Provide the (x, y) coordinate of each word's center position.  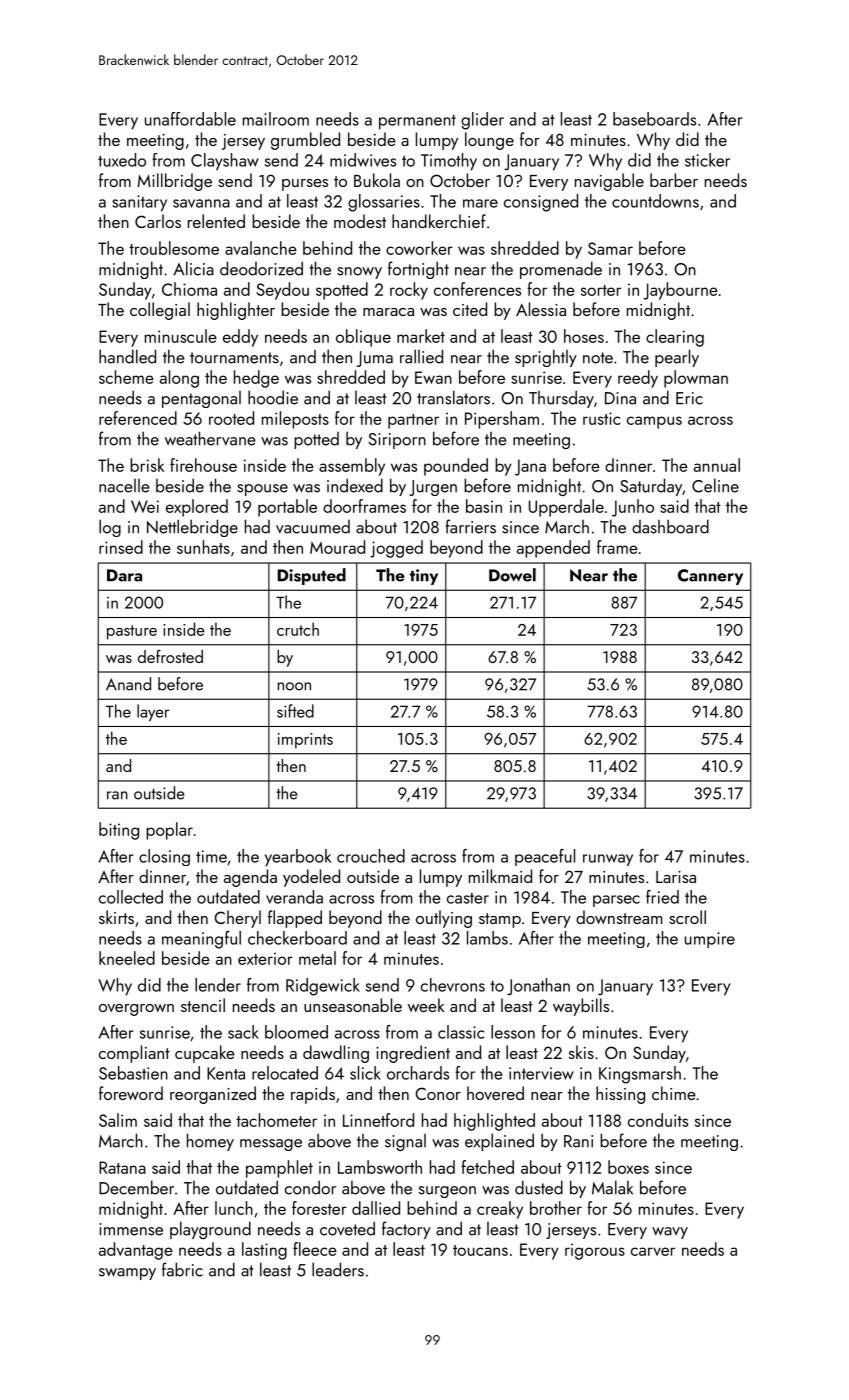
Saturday (651, 487)
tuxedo (122, 160)
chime (674, 1093)
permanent (417, 122)
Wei (145, 506)
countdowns (655, 201)
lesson (513, 1032)
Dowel (512, 575)
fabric (182, 1269)
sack (243, 1032)
